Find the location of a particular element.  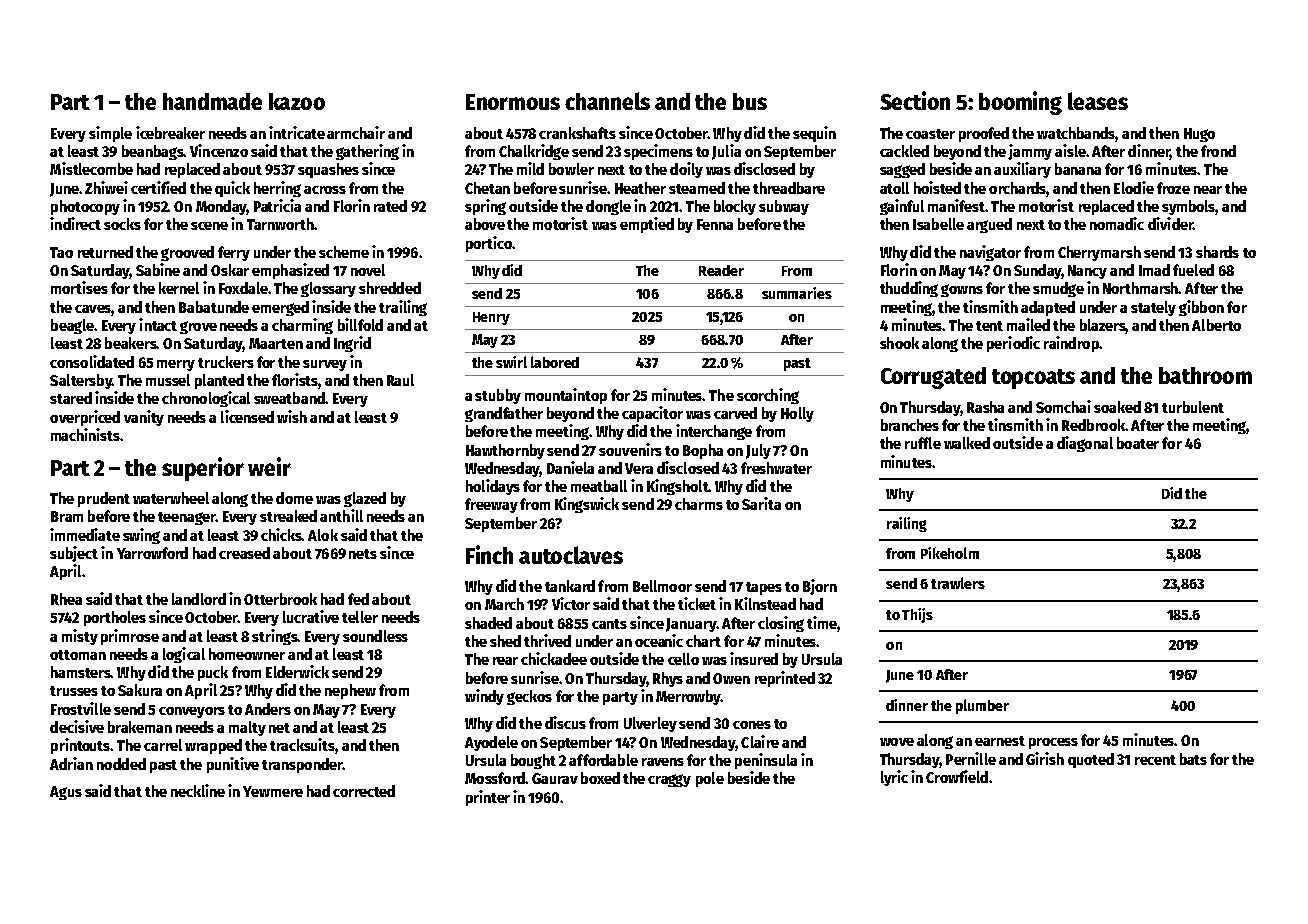

subject is located at coordinates (74, 554).
